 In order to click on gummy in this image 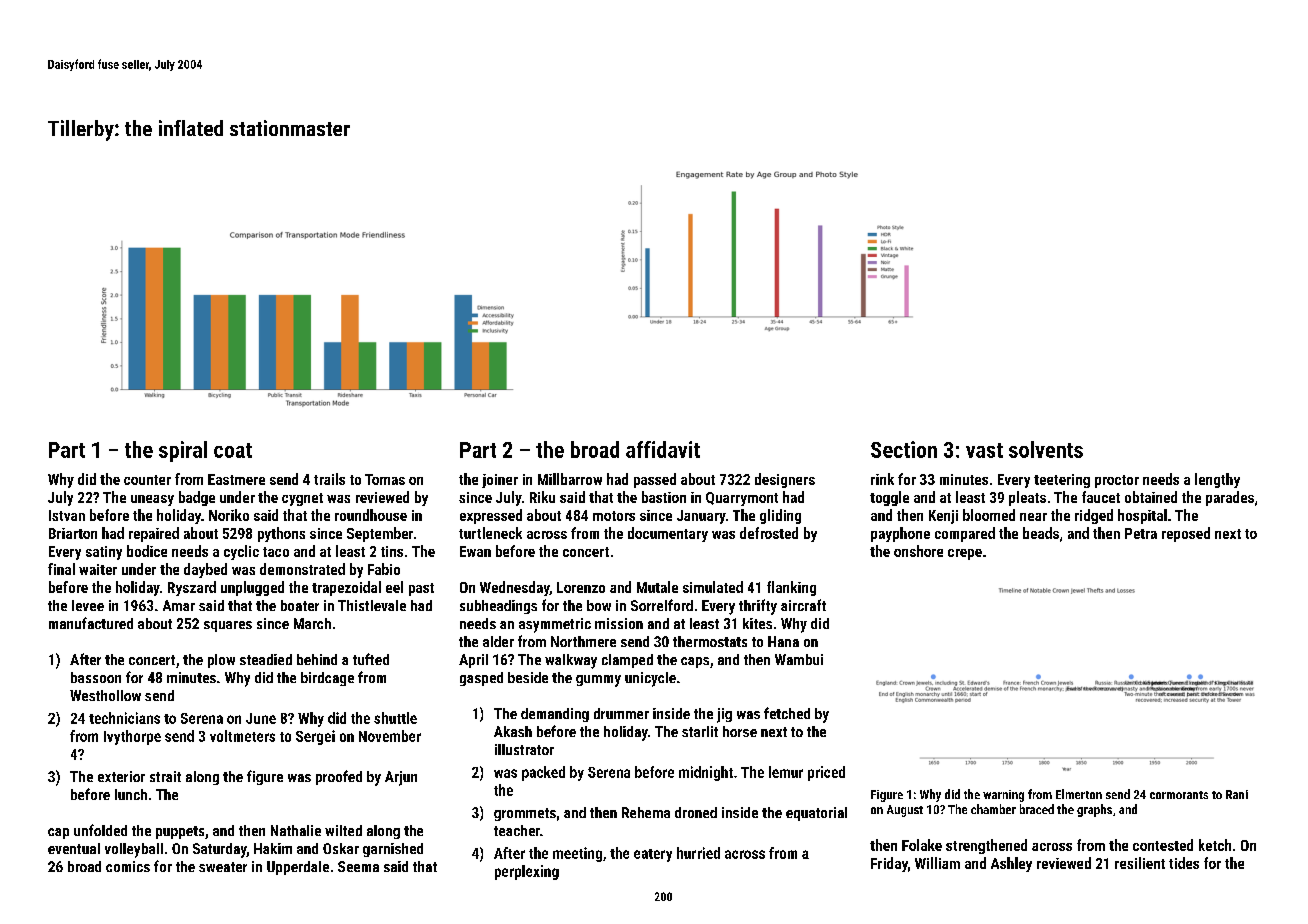, I will do `click(598, 681)`.
